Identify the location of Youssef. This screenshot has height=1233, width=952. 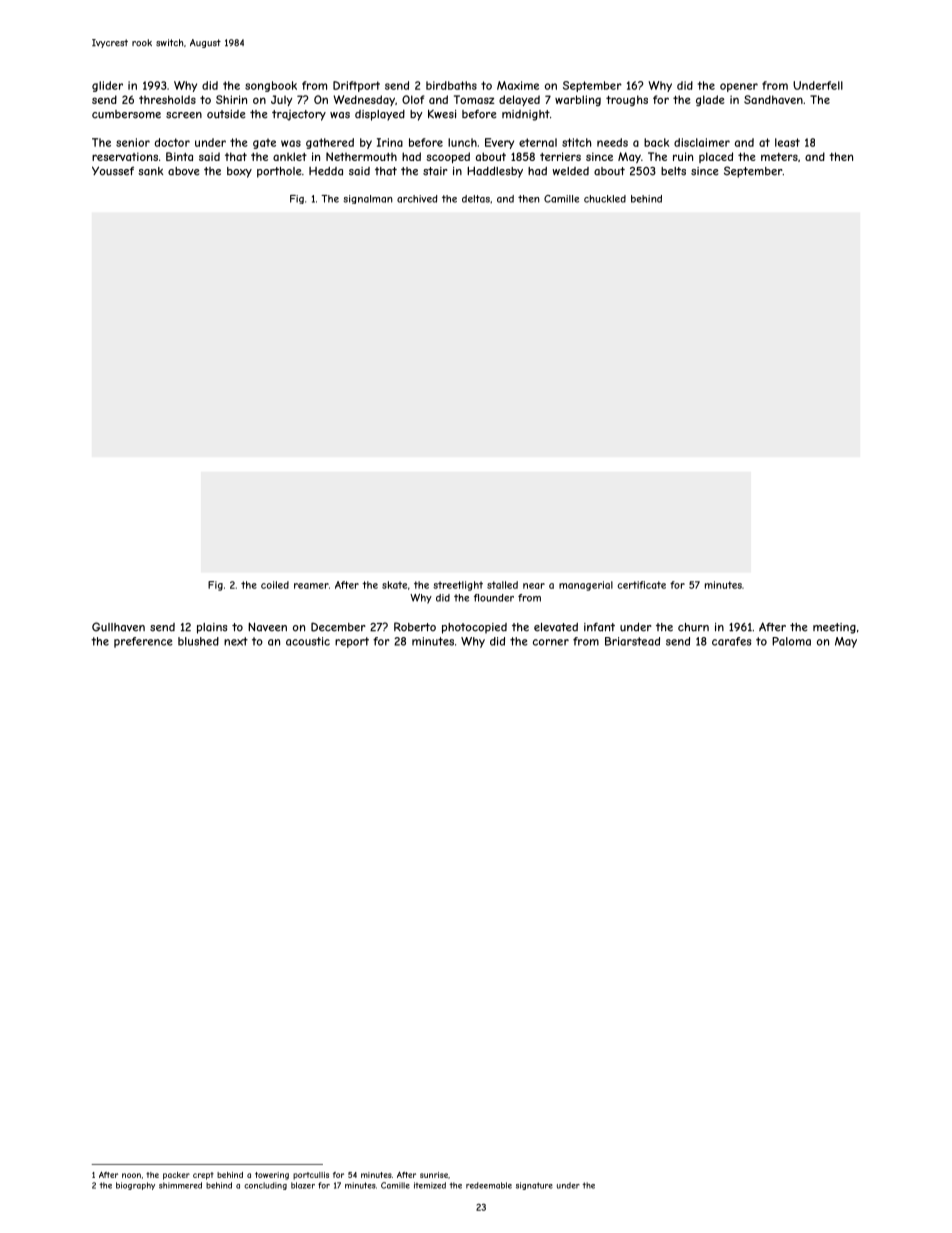
(113, 171).
